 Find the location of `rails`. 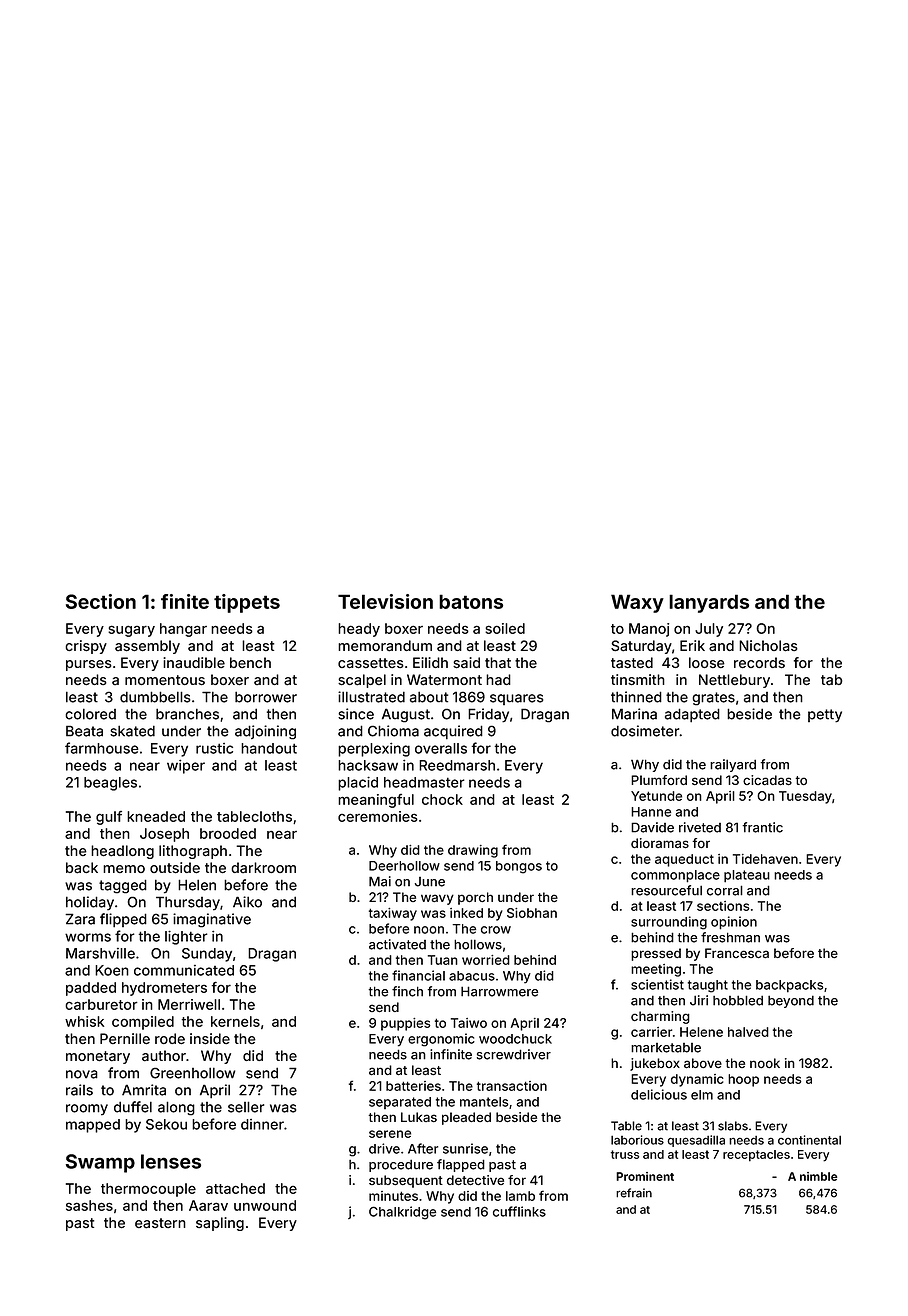

rails is located at coordinates (79, 1090).
